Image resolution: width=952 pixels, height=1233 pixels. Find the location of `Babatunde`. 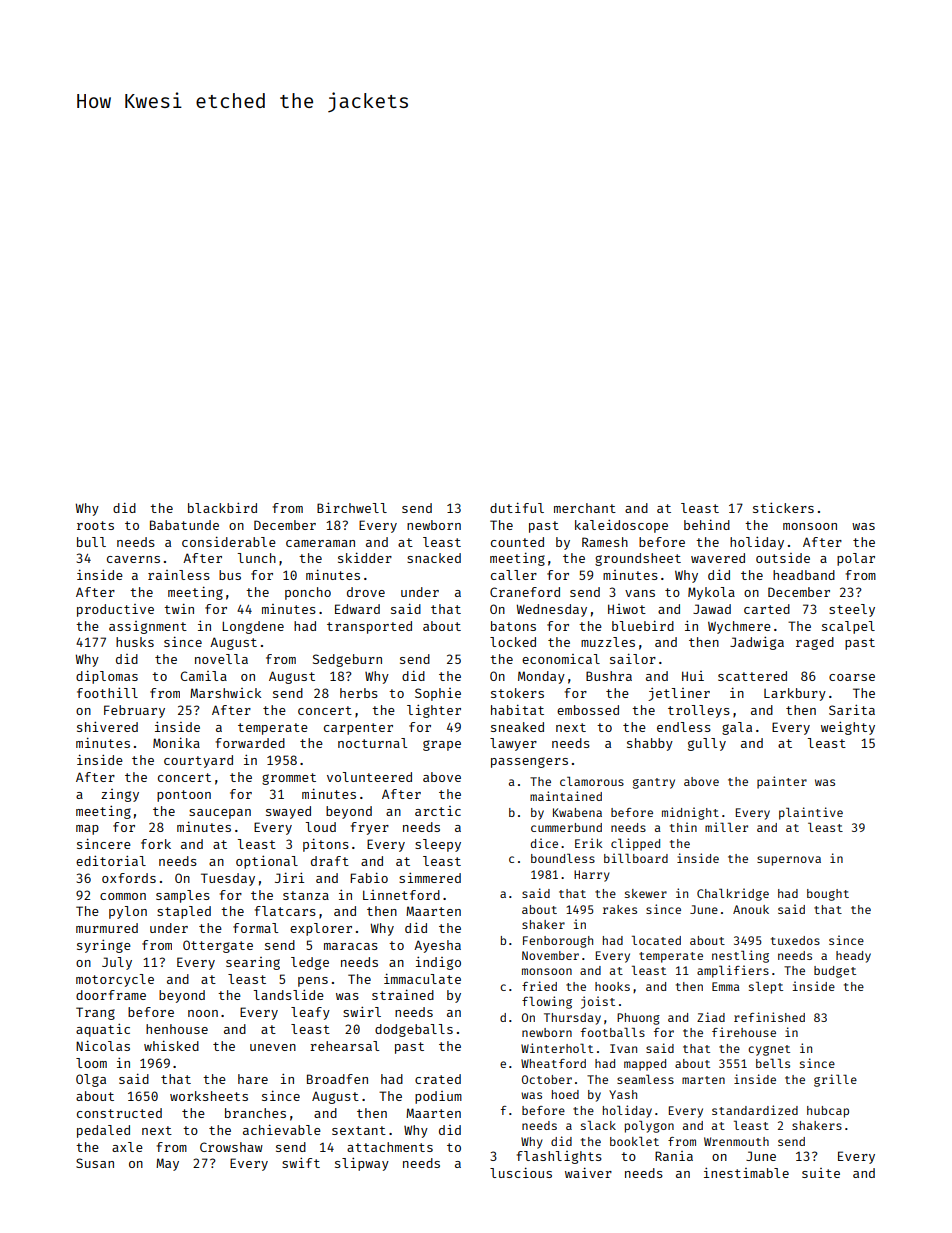

Babatunde is located at coordinates (184, 525).
